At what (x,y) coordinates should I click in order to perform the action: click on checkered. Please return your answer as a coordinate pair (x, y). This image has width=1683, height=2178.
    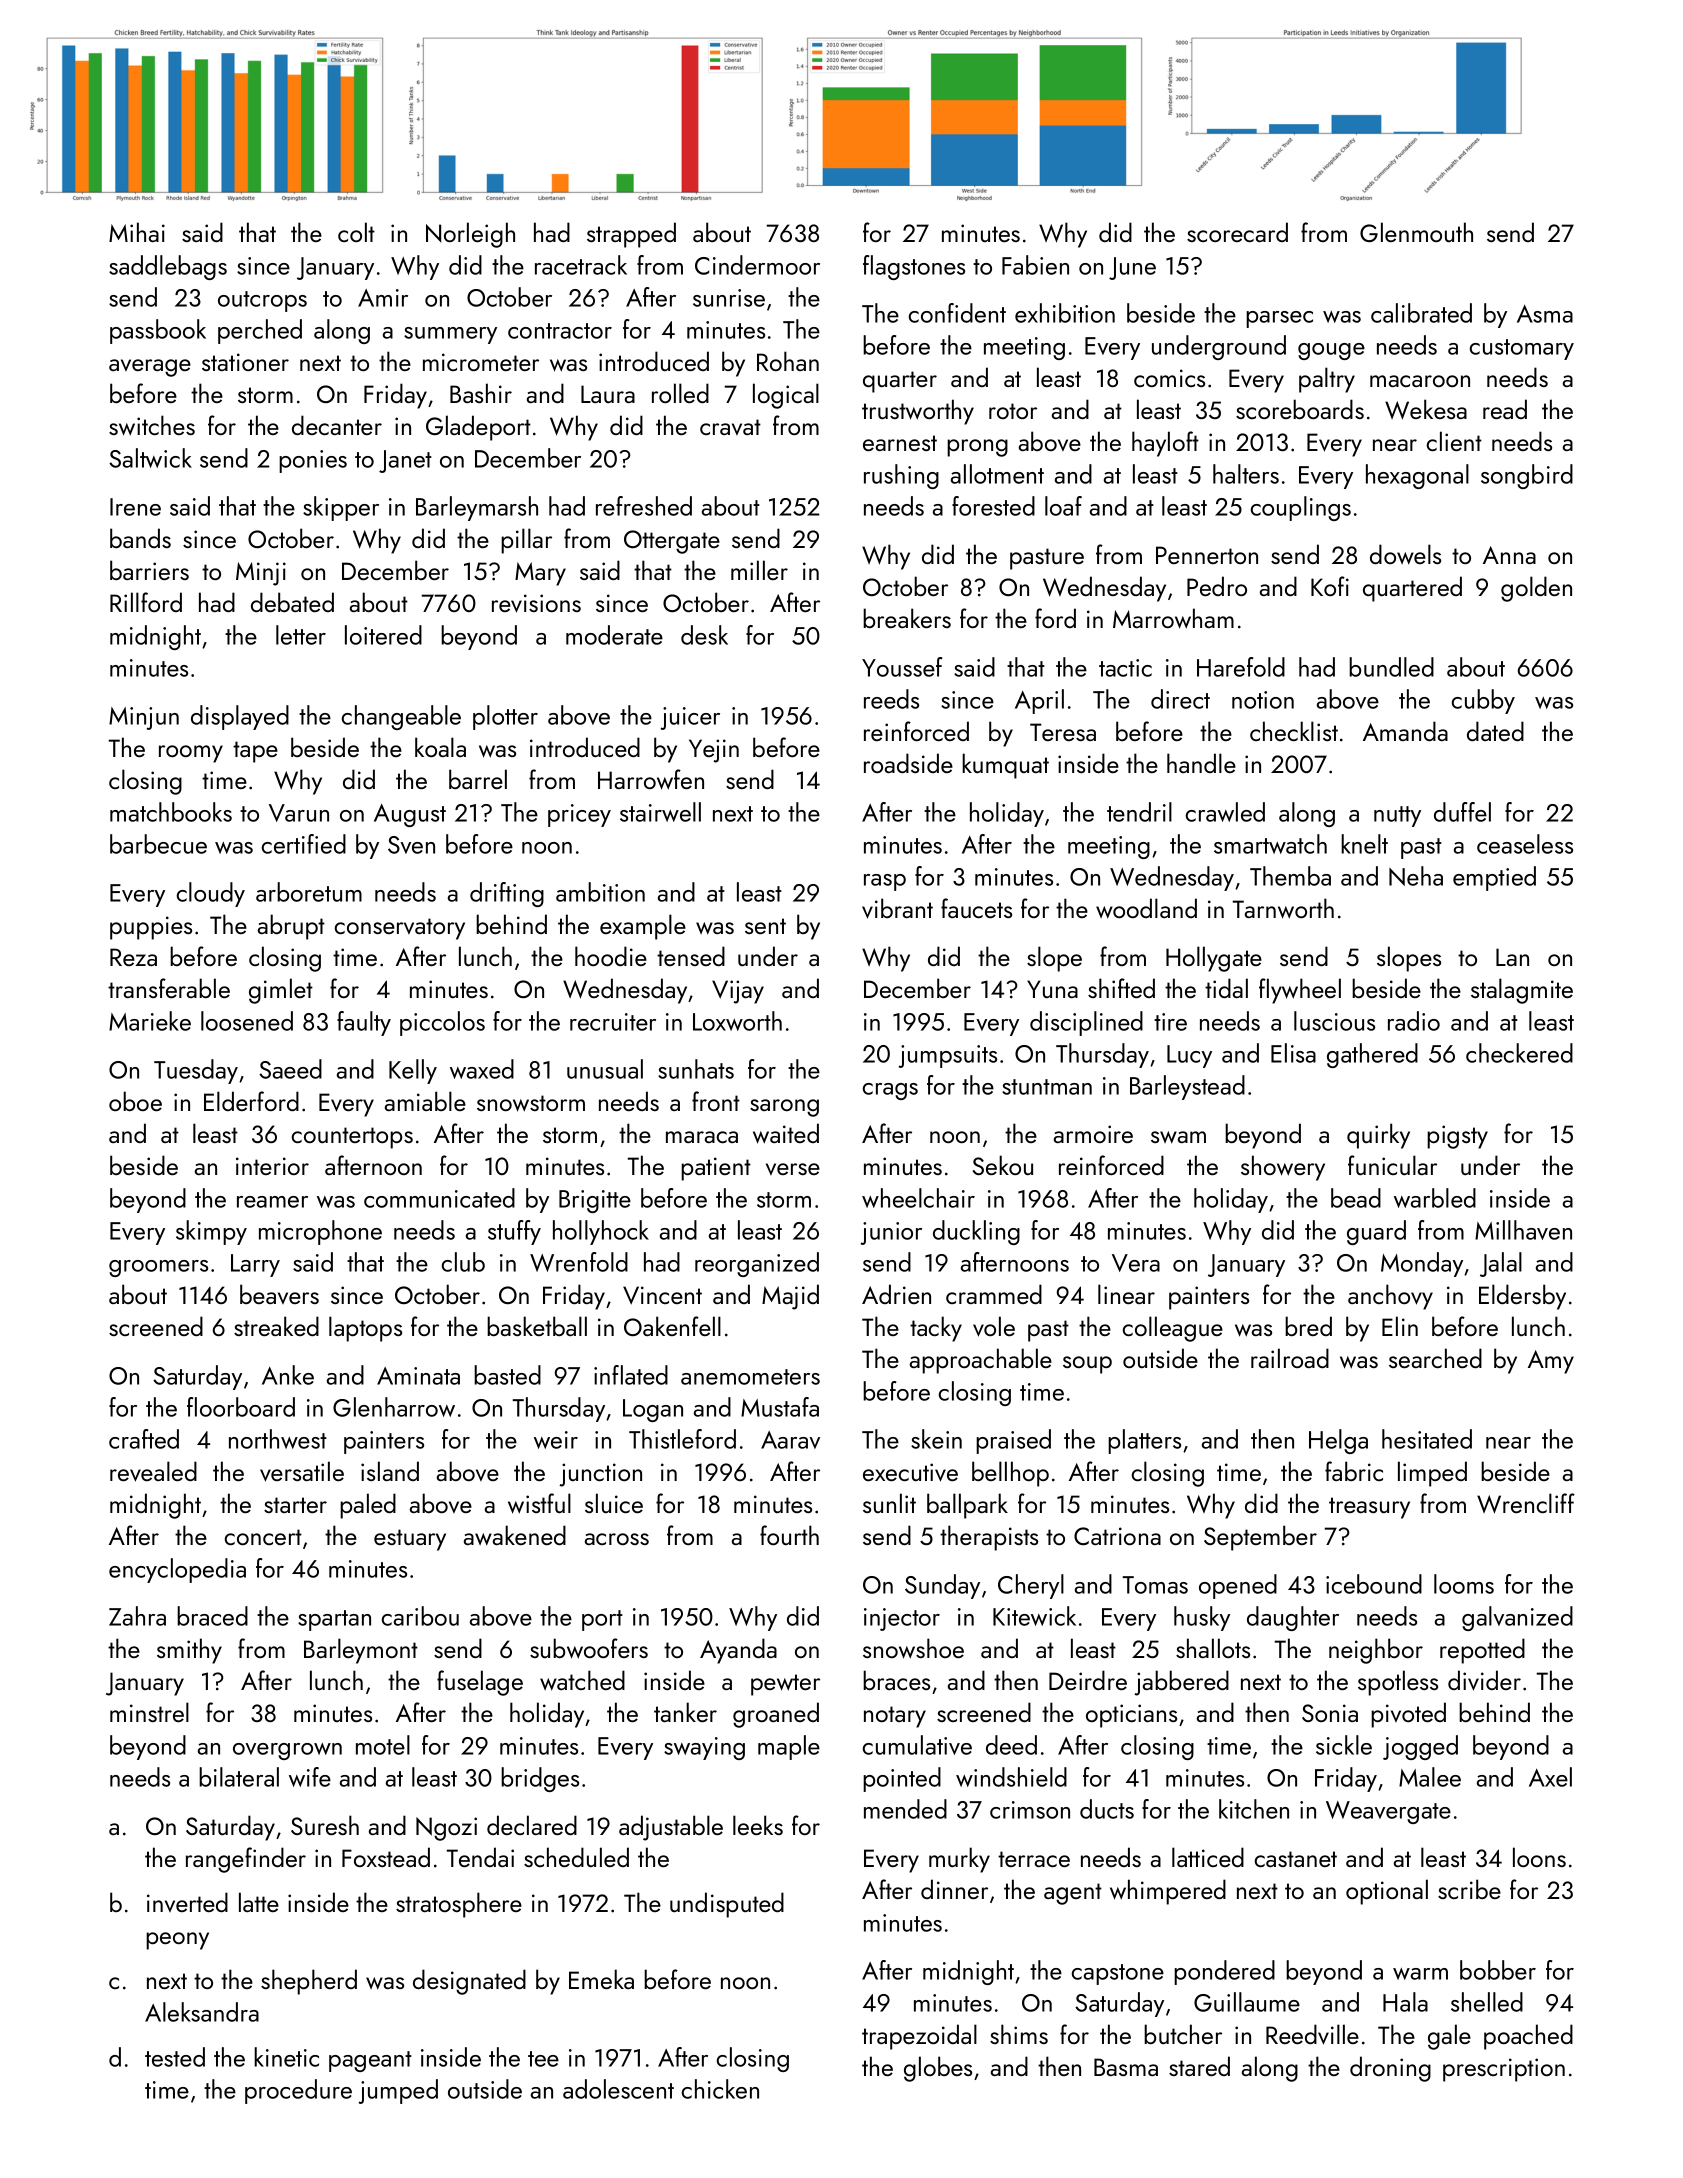
    Looking at the image, I should click on (1519, 1053).
